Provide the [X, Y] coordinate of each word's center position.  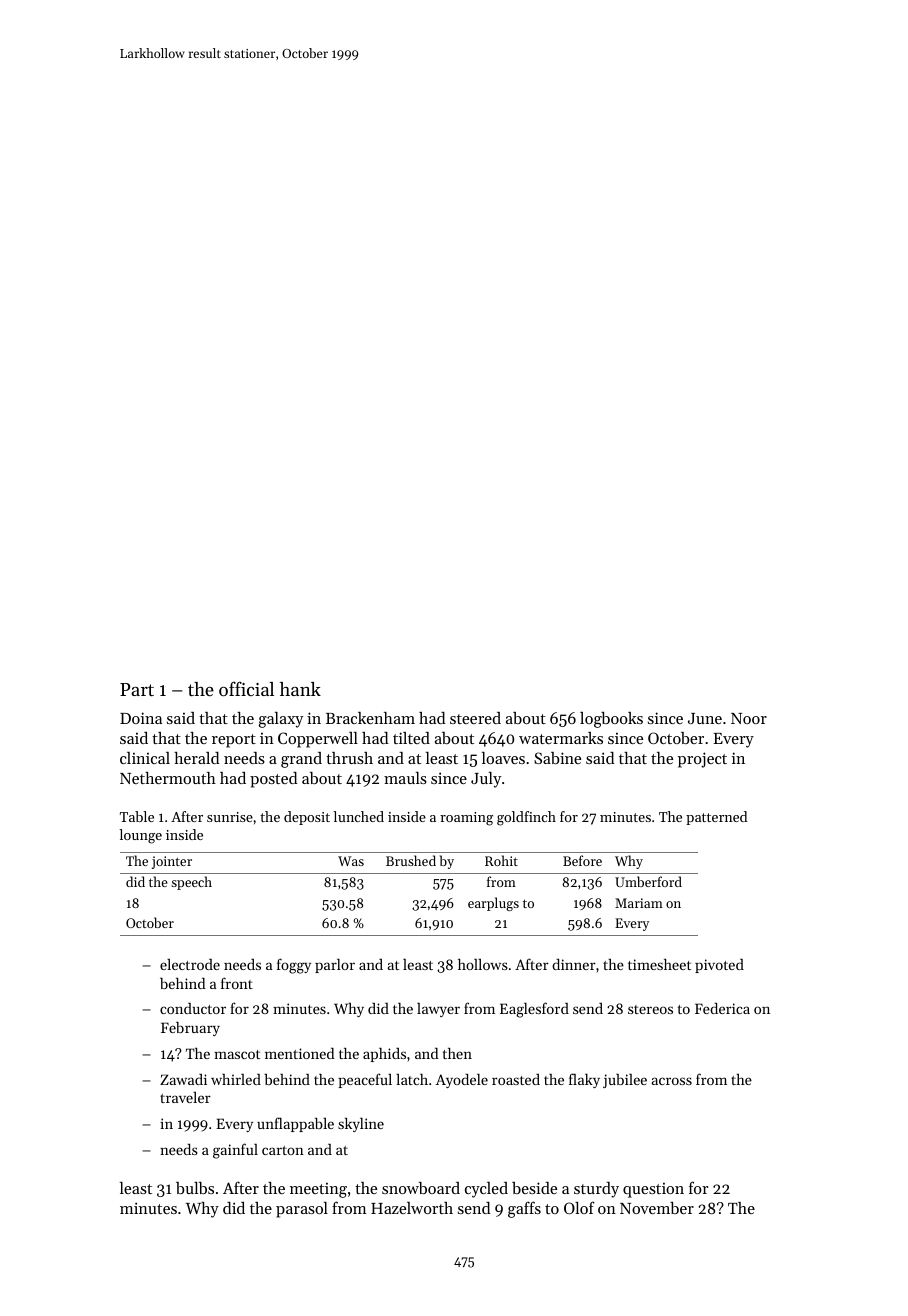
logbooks [611, 720]
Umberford [648, 881]
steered [475, 718]
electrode [190, 964]
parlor [335, 965]
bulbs [195, 1188]
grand [301, 760]
